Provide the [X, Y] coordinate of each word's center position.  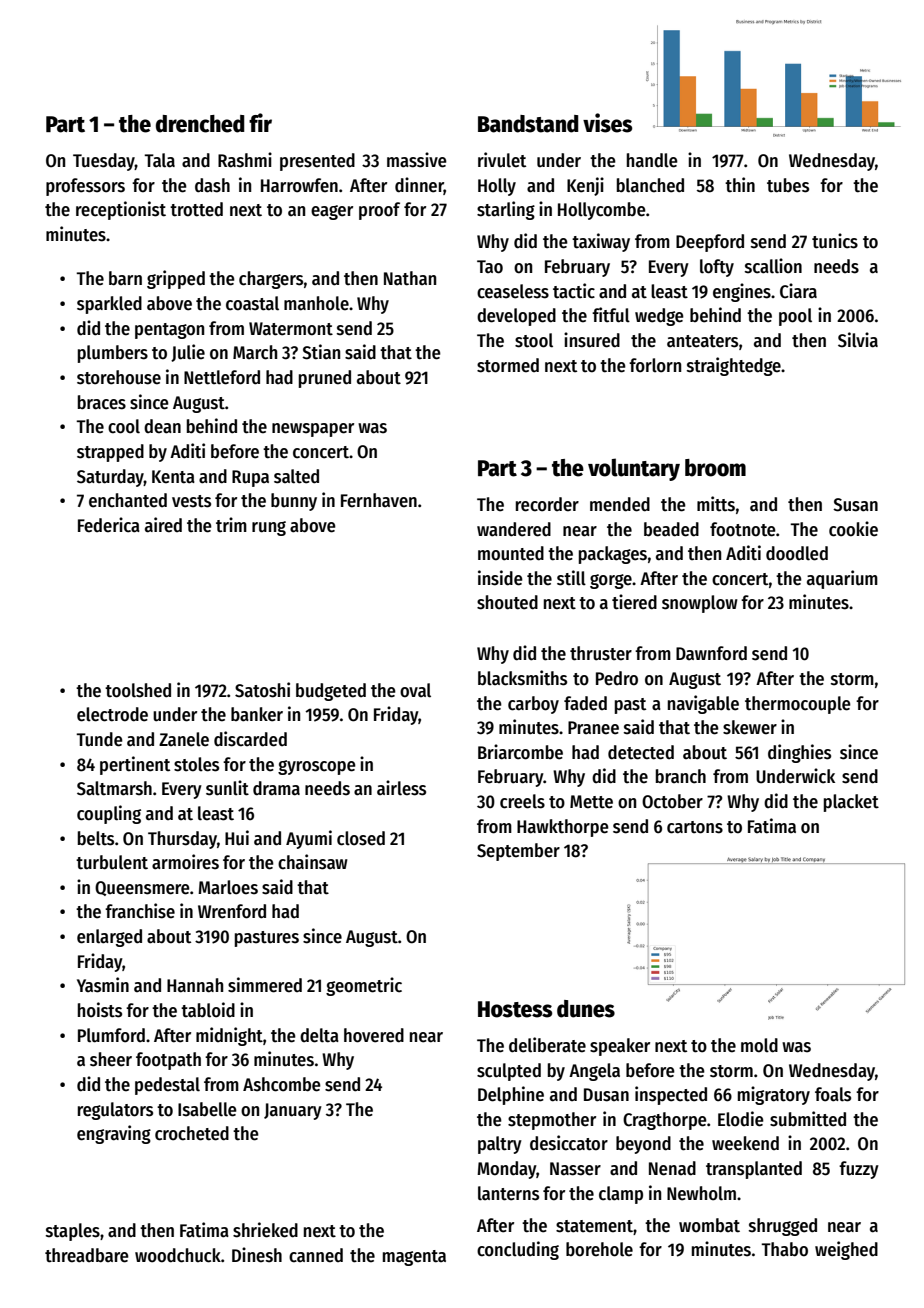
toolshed [138, 690]
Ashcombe [282, 1084]
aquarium [842, 579]
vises [607, 123]
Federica [109, 525]
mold [759, 1045]
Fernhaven [379, 500]
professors [85, 187]
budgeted [331, 692]
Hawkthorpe [563, 828]
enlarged [109, 938]
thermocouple [798, 705]
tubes [788, 185]
